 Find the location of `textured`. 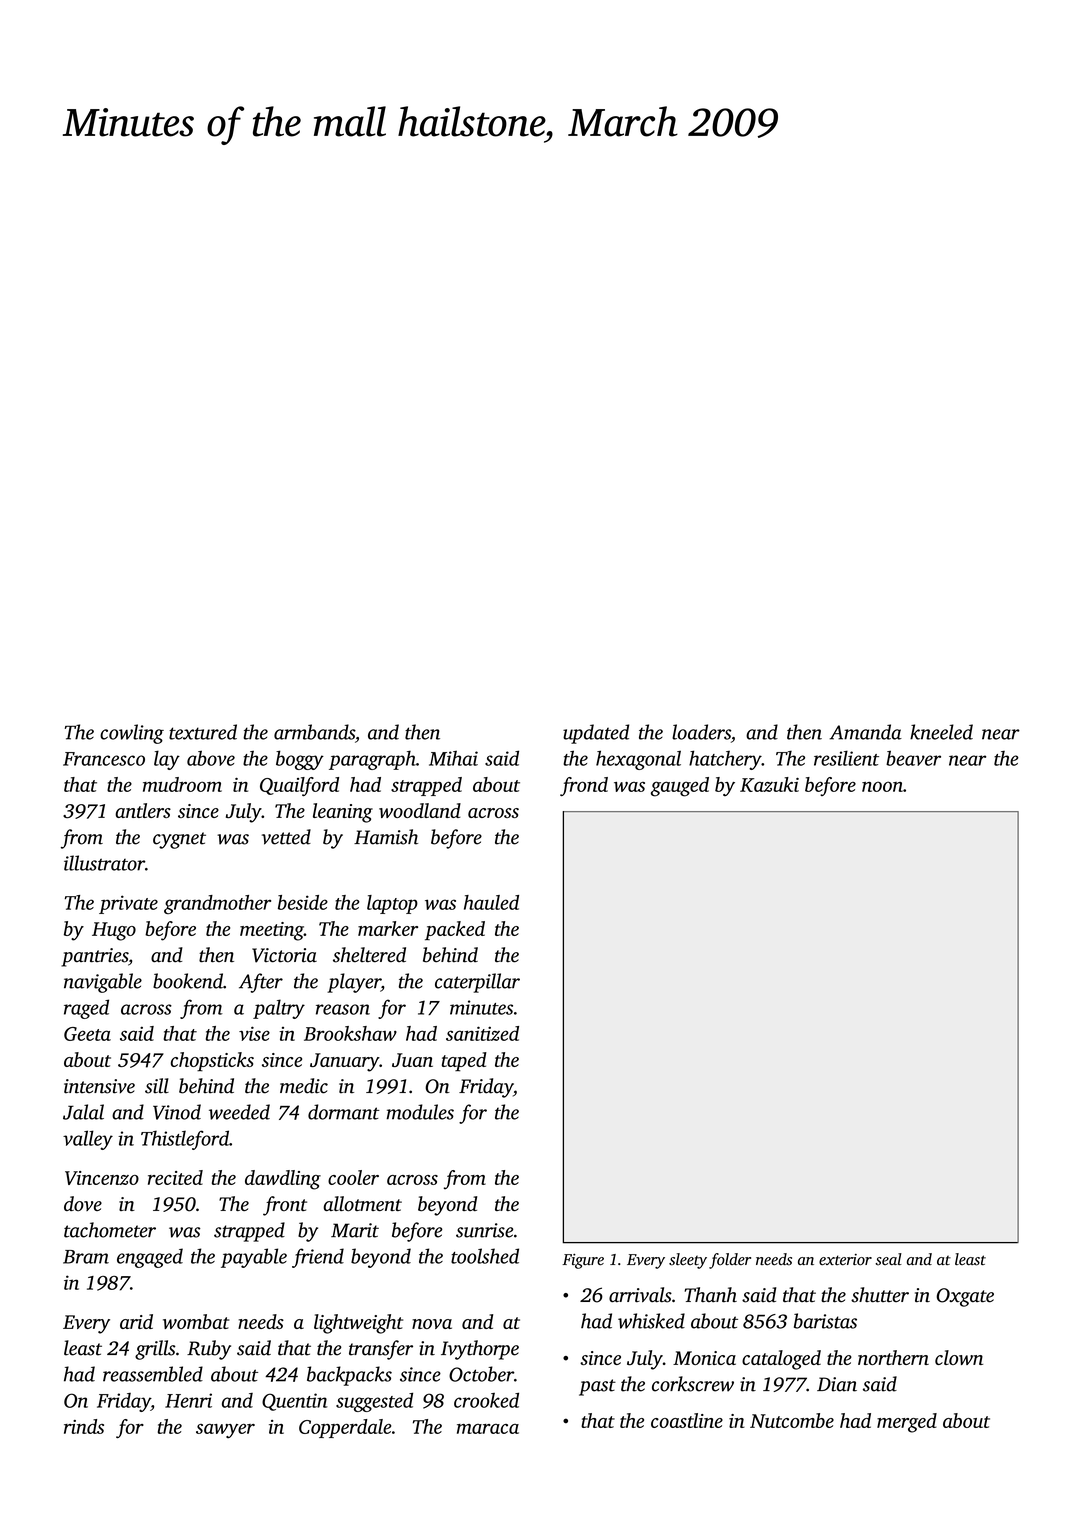

textured is located at coordinates (203, 732).
